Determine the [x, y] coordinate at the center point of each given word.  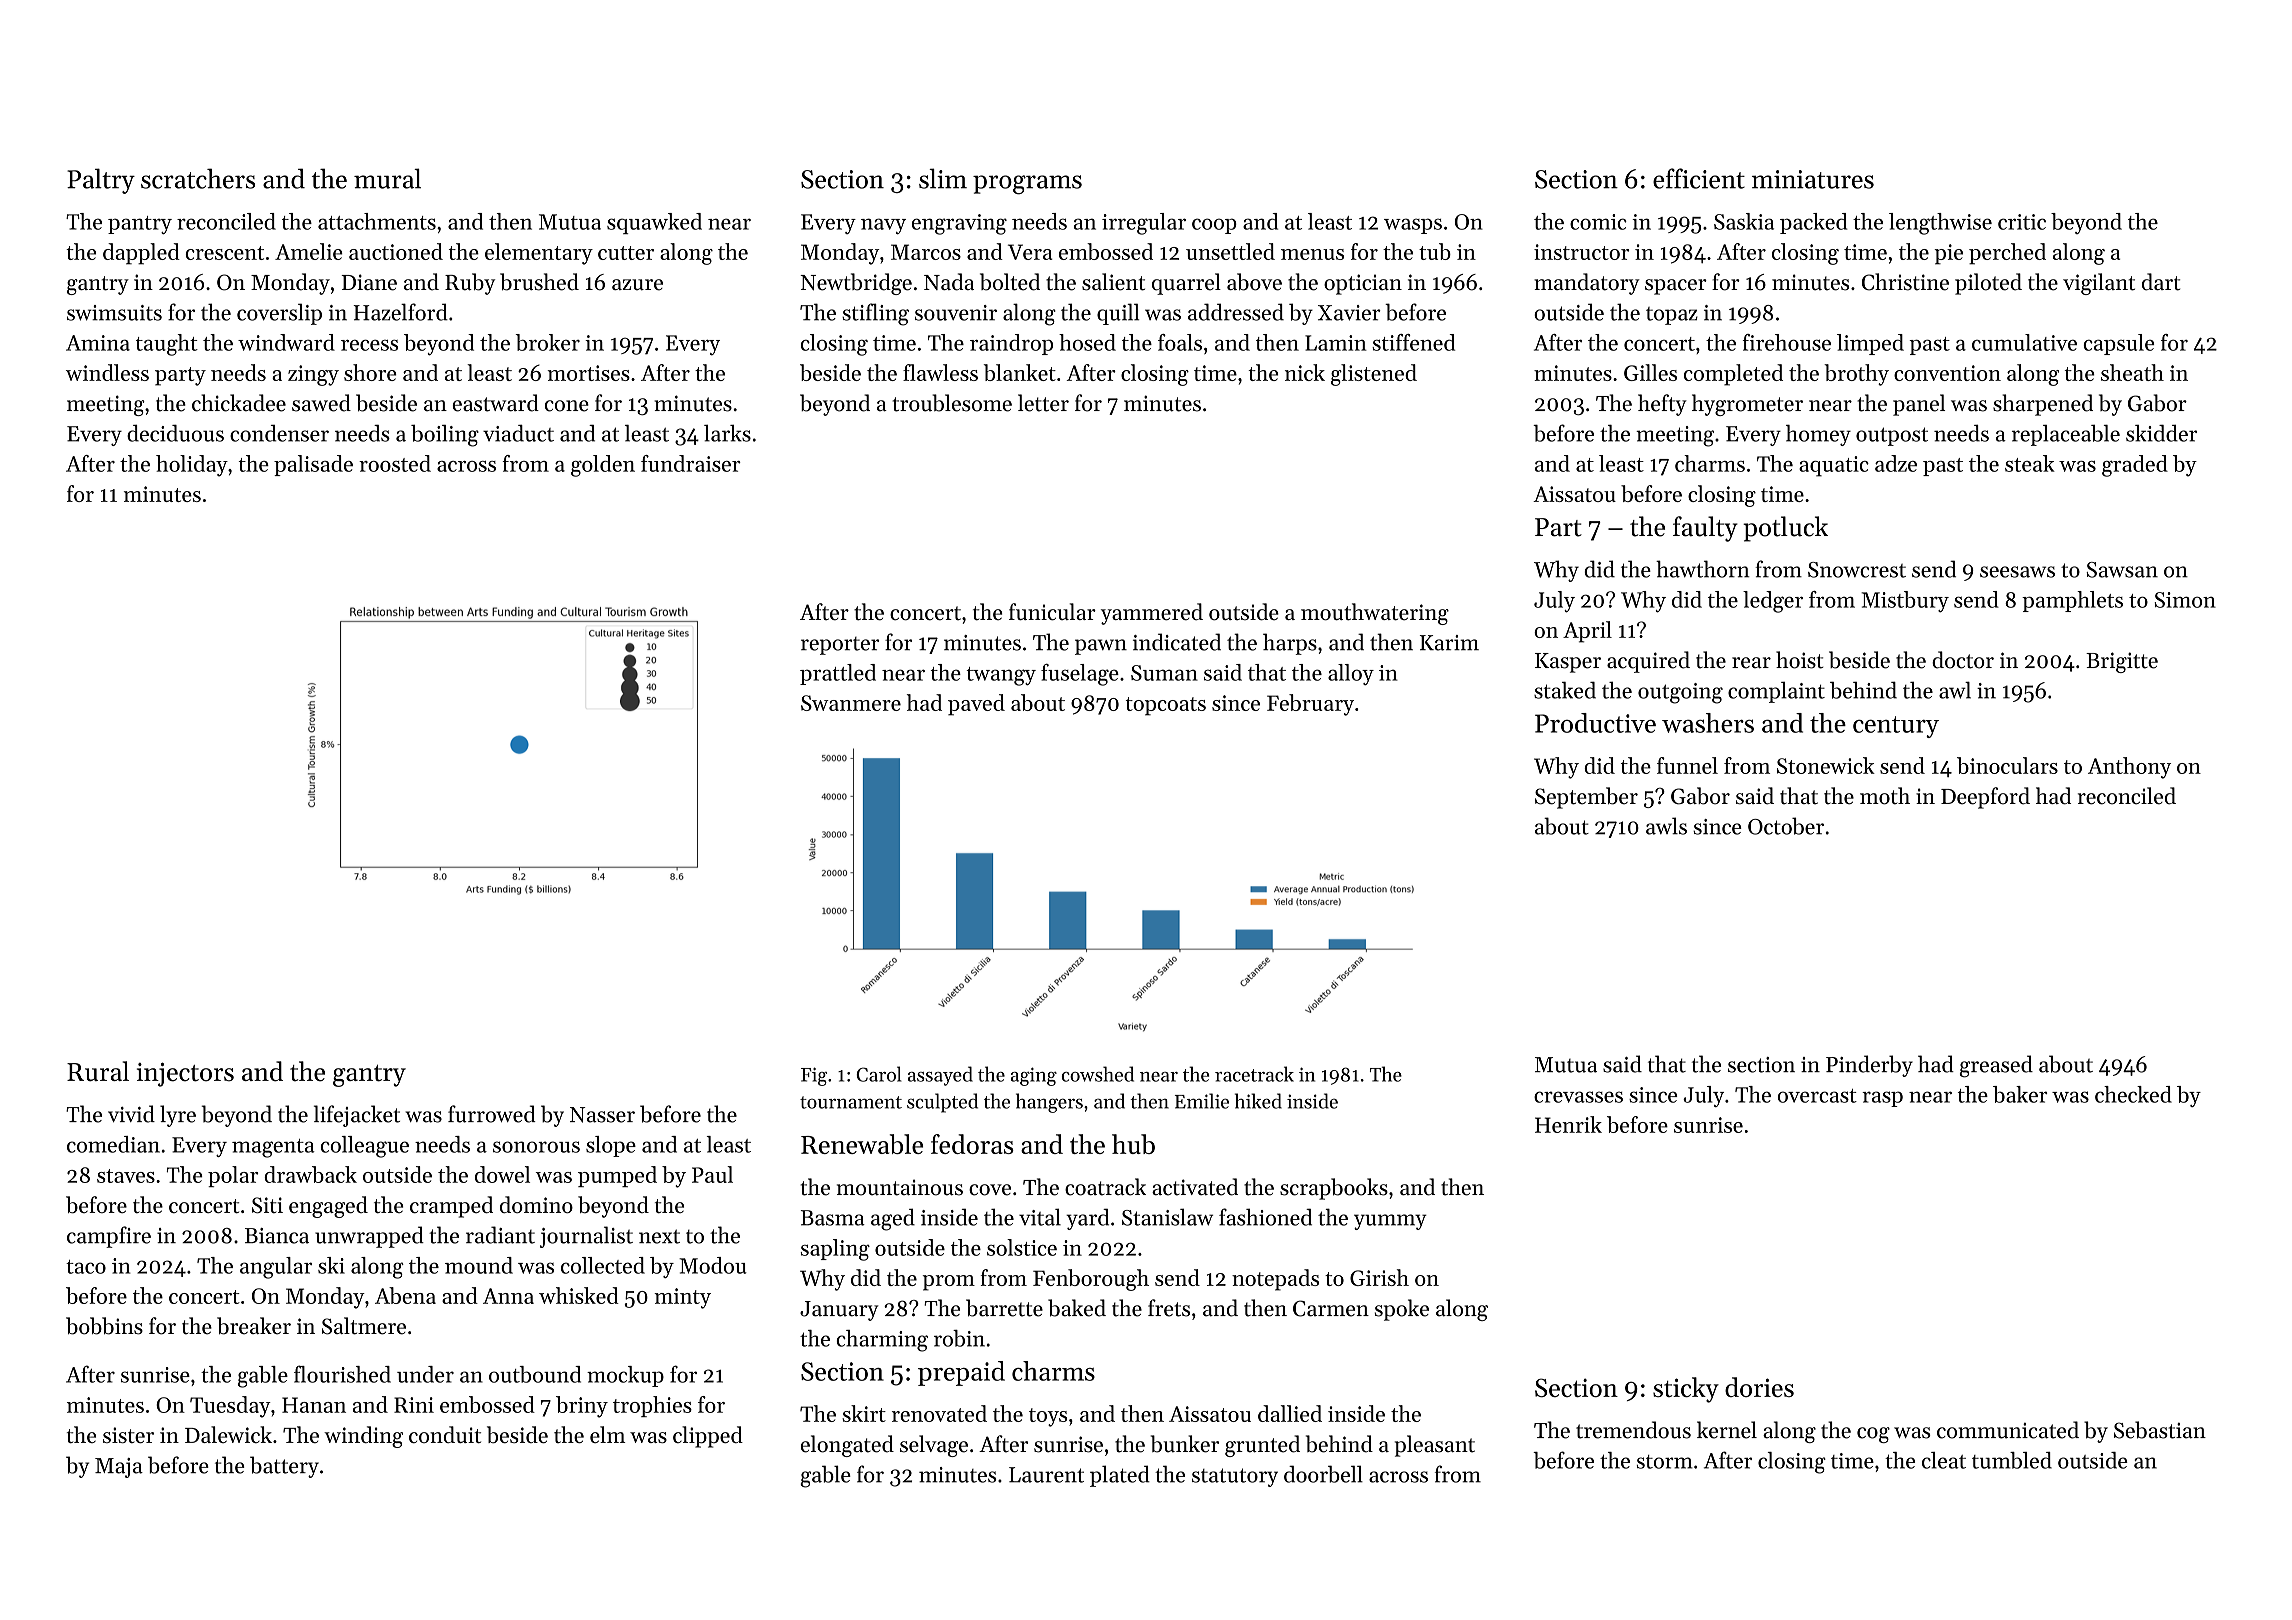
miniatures [1813, 179]
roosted [395, 463]
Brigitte [2122, 662]
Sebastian [2160, 1430]
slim [943, 178]
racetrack [1254, 1074]
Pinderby [1869, 1066]
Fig [814, 1076]
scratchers [198, 178]
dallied [1290, 1413]
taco [86, 1267]
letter [1043, 403]
